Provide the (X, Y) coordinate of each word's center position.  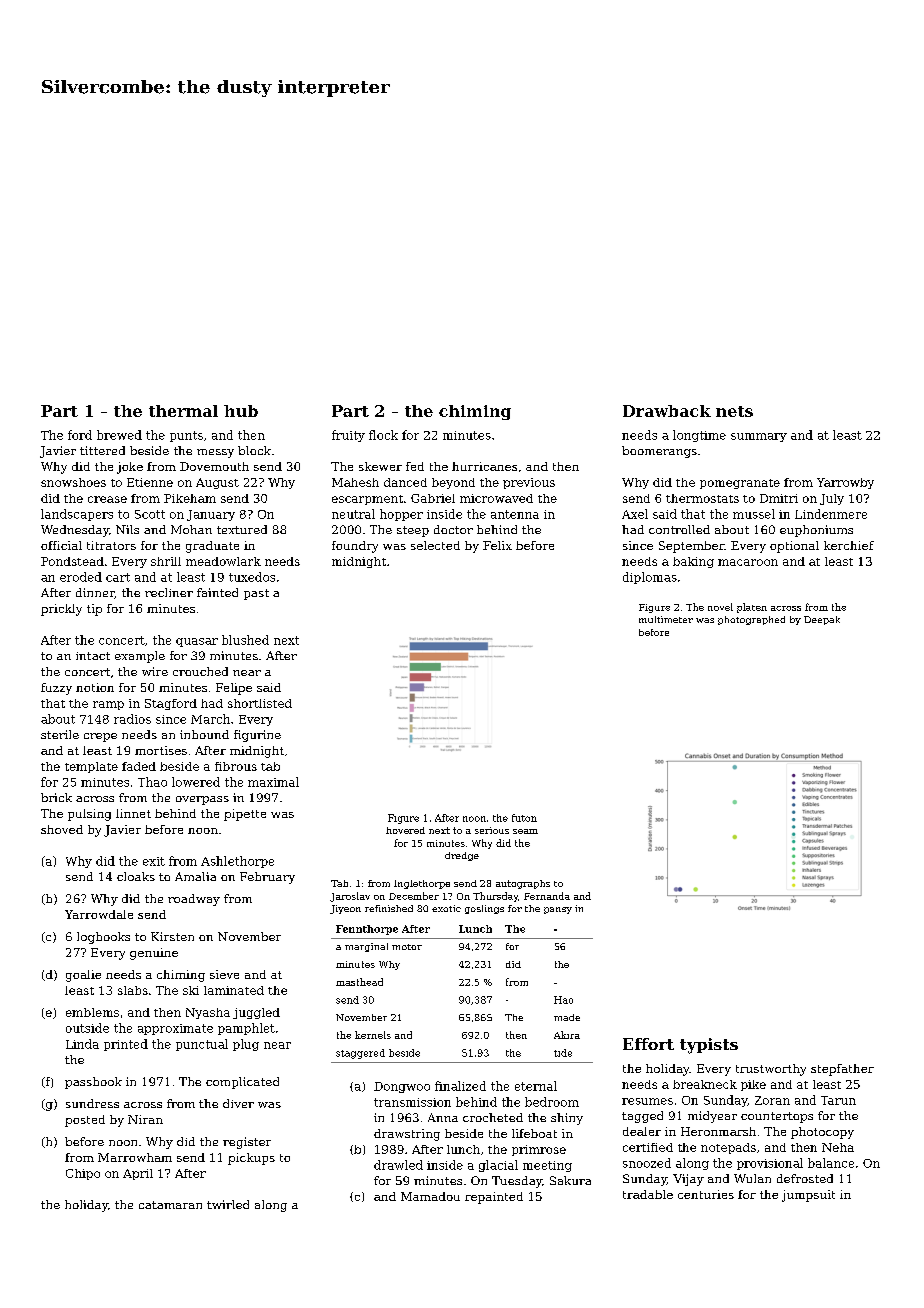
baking (693, 562)
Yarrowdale (99, 914)
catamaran (170, 1205)
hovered (405, 830)
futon (524, 818)
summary (759, 437)
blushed (245, 640)
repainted (494, 1198)
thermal (183, 411)
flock (383, 435)
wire (155, 671)
